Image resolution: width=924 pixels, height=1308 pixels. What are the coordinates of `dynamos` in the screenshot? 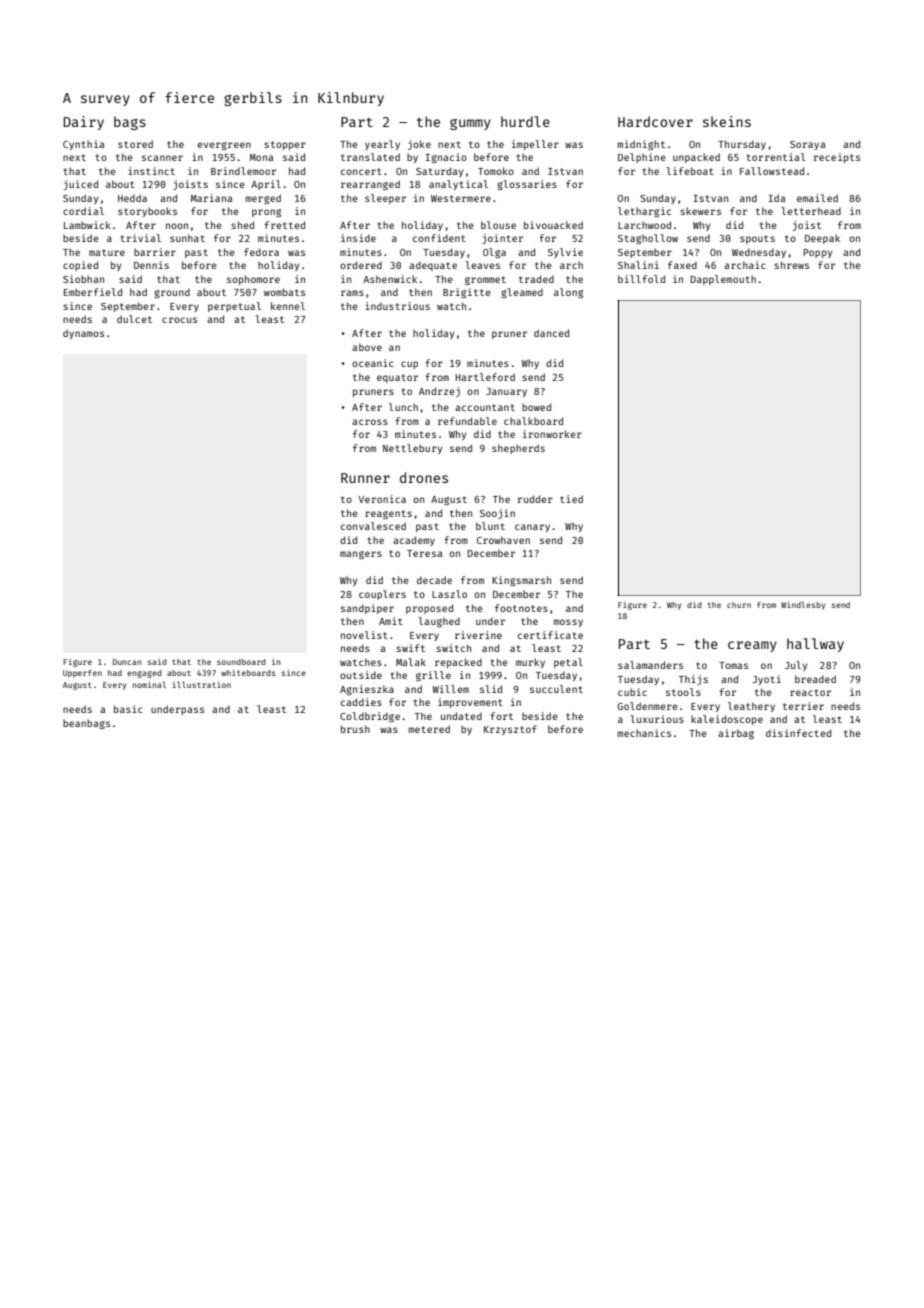 It's located at (83, 334).
